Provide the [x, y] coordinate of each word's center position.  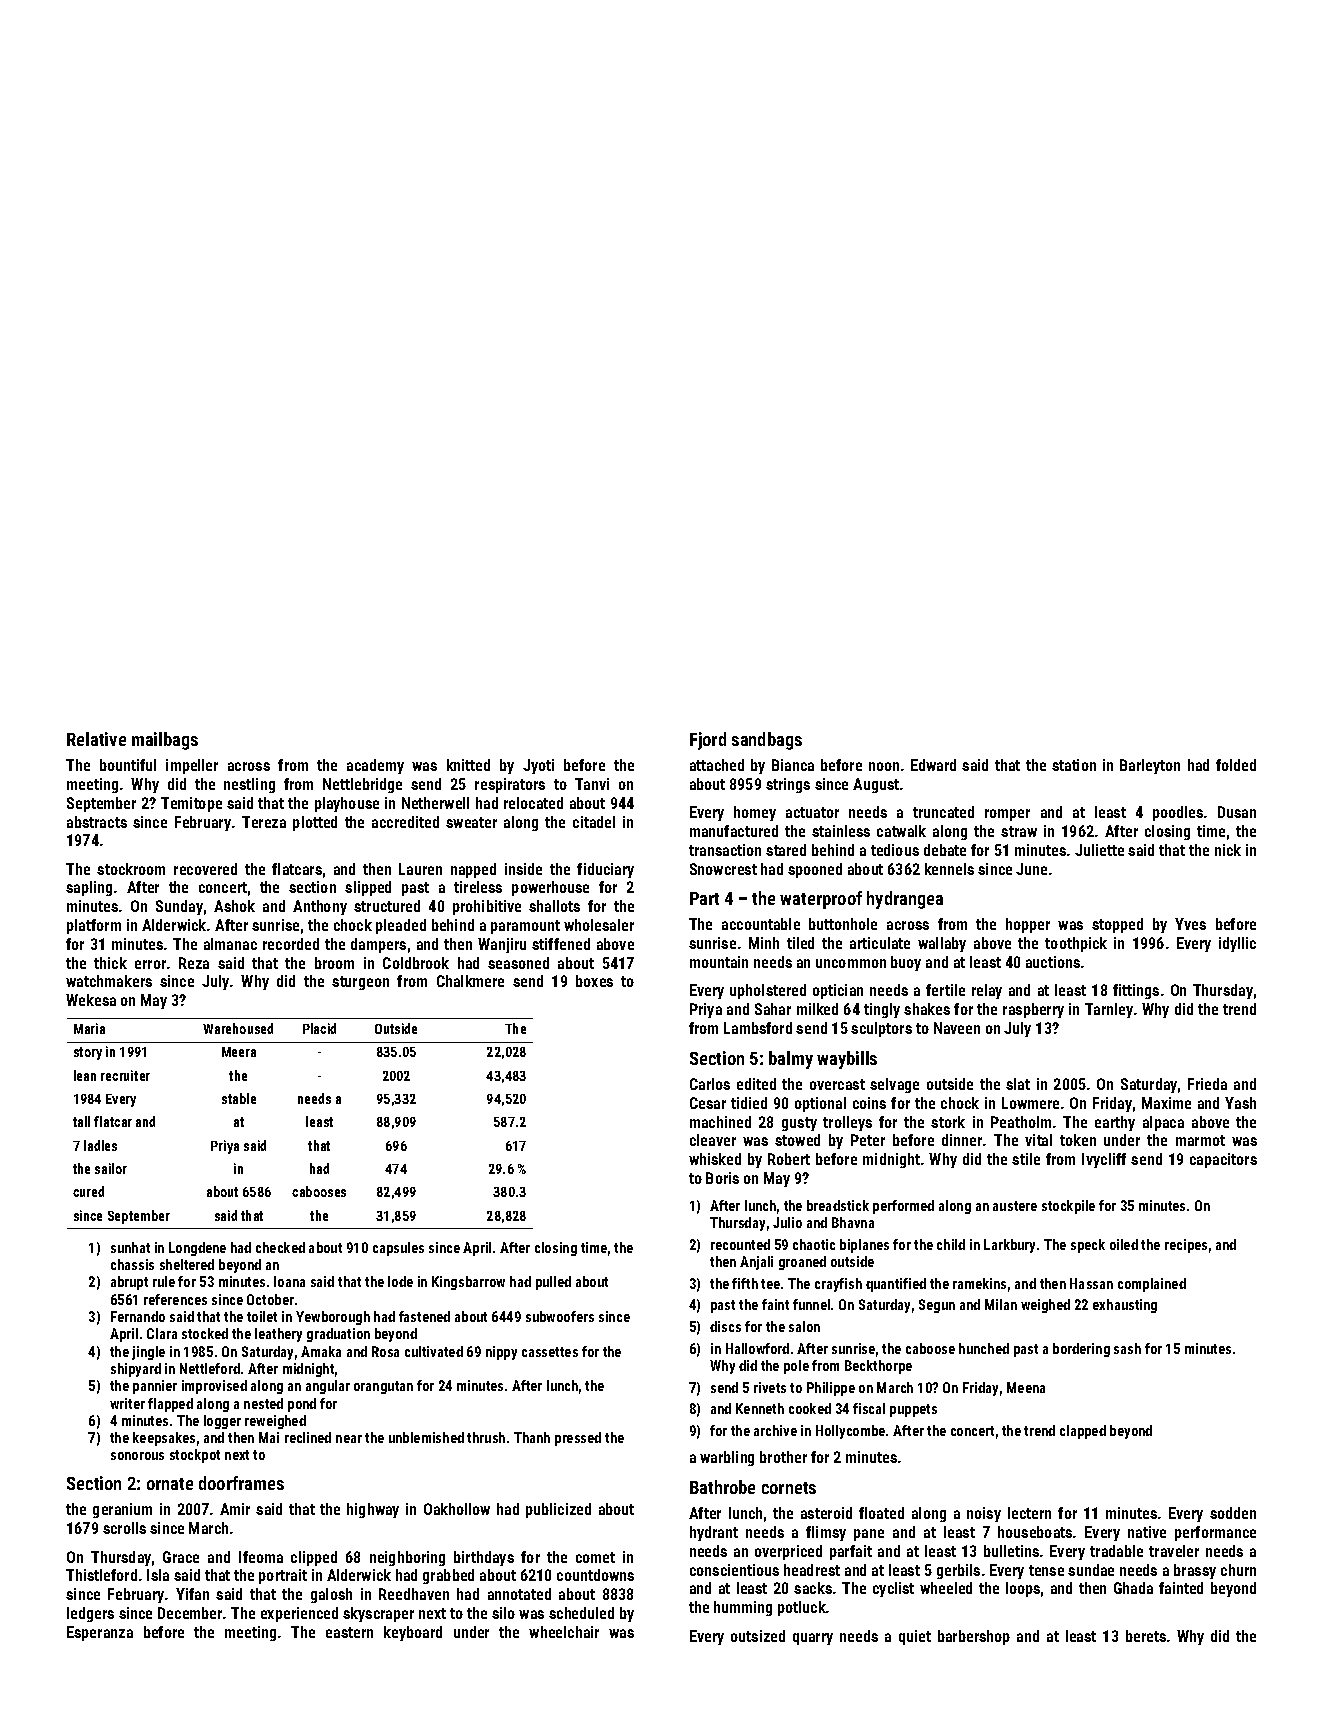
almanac [230, 944]
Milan [1001, 1304]
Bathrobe [722, 1487]
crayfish [838, 1285]
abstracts [97, 822]
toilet [262, 1316]
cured [88, 1191]
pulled [553, 1283]
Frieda [1207, 1084]
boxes [594, 981]
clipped [314, 1558]
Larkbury [1009, 1246]
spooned [815, 870]
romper [1007, 815]
